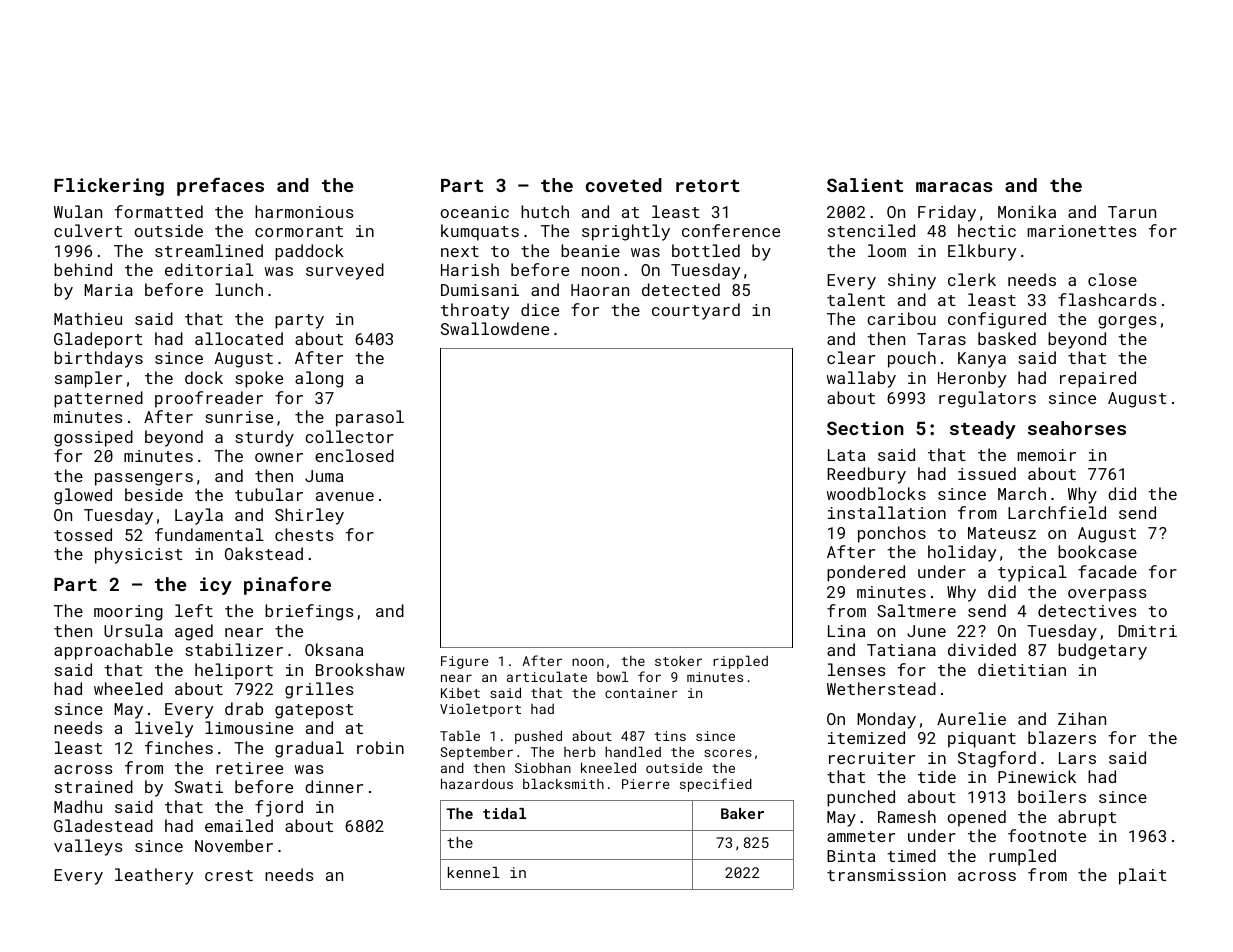 The height and width of the screenshot is (952, 1233). What do you see at coordinates (309, 749) in the screenshot?
I see `gradual` at bounding box center [309, 749].
